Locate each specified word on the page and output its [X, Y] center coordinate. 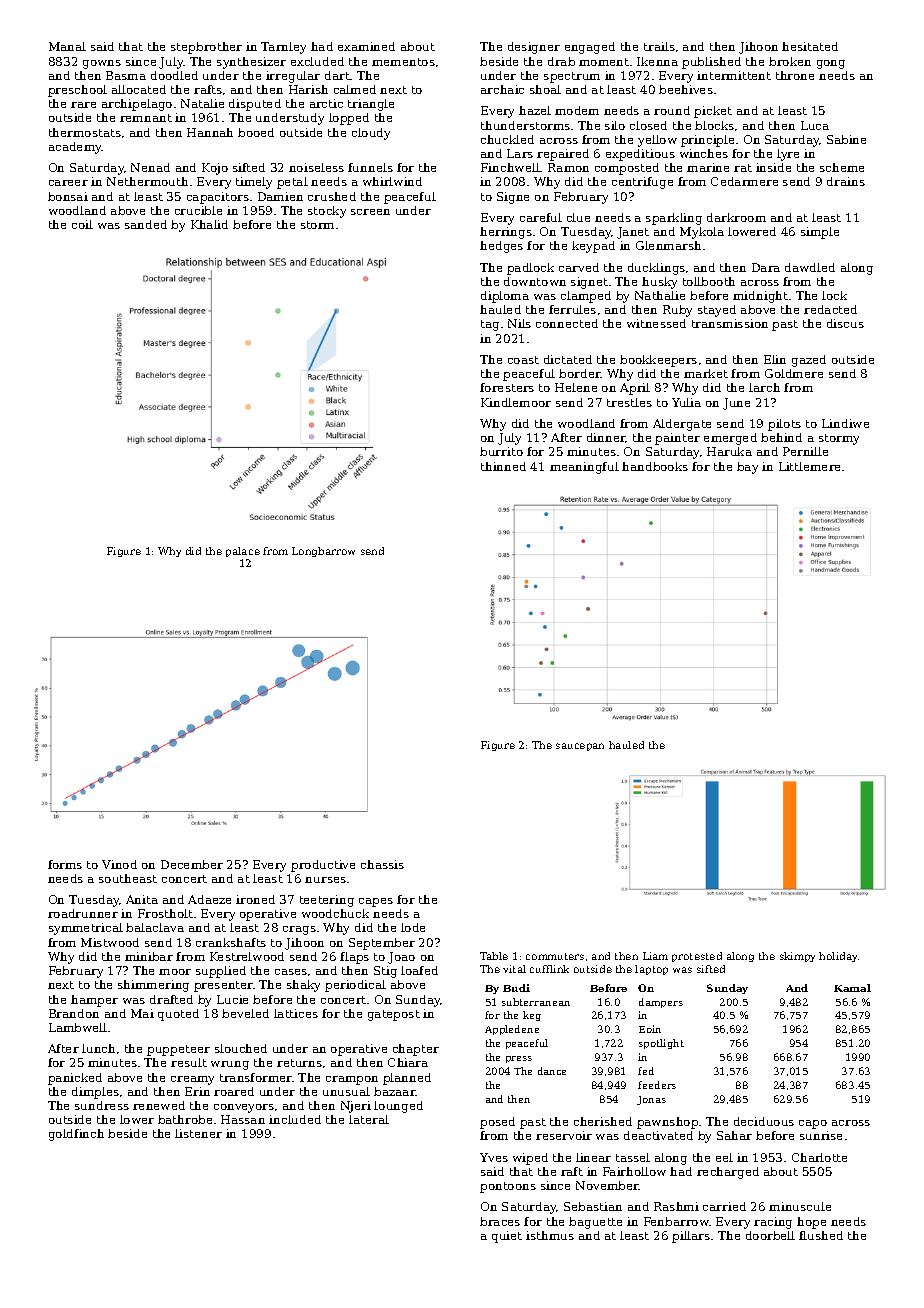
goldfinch [76, 1135]
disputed [255, 105]
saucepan [580, 747]
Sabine [846, 139]
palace [243, 552]
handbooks [655, 466]
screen [370, 212]
